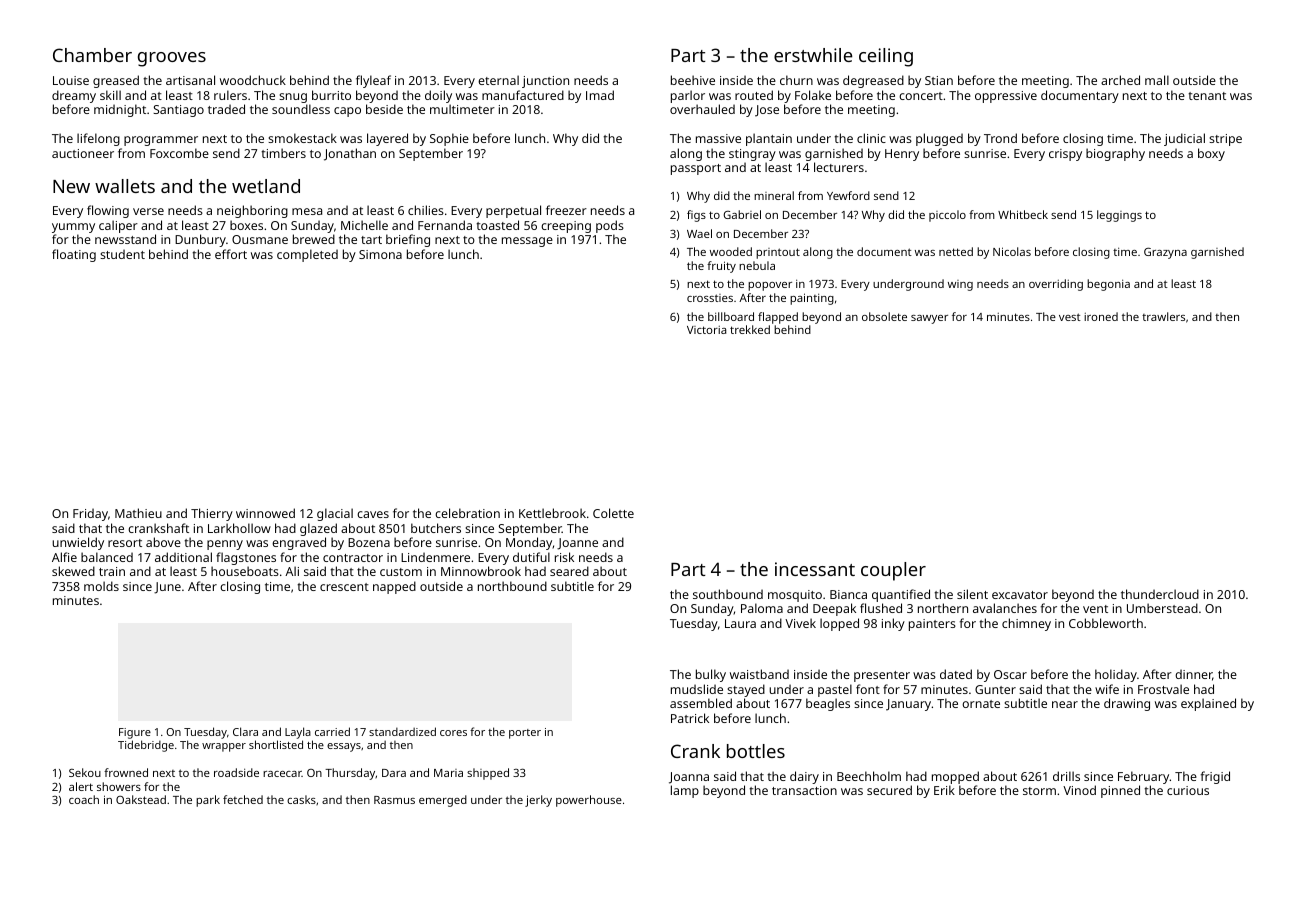 This image has width=1308, height=924. Describe the element at coordinates (613, 513) in the image. I see `Colette` at that location.
